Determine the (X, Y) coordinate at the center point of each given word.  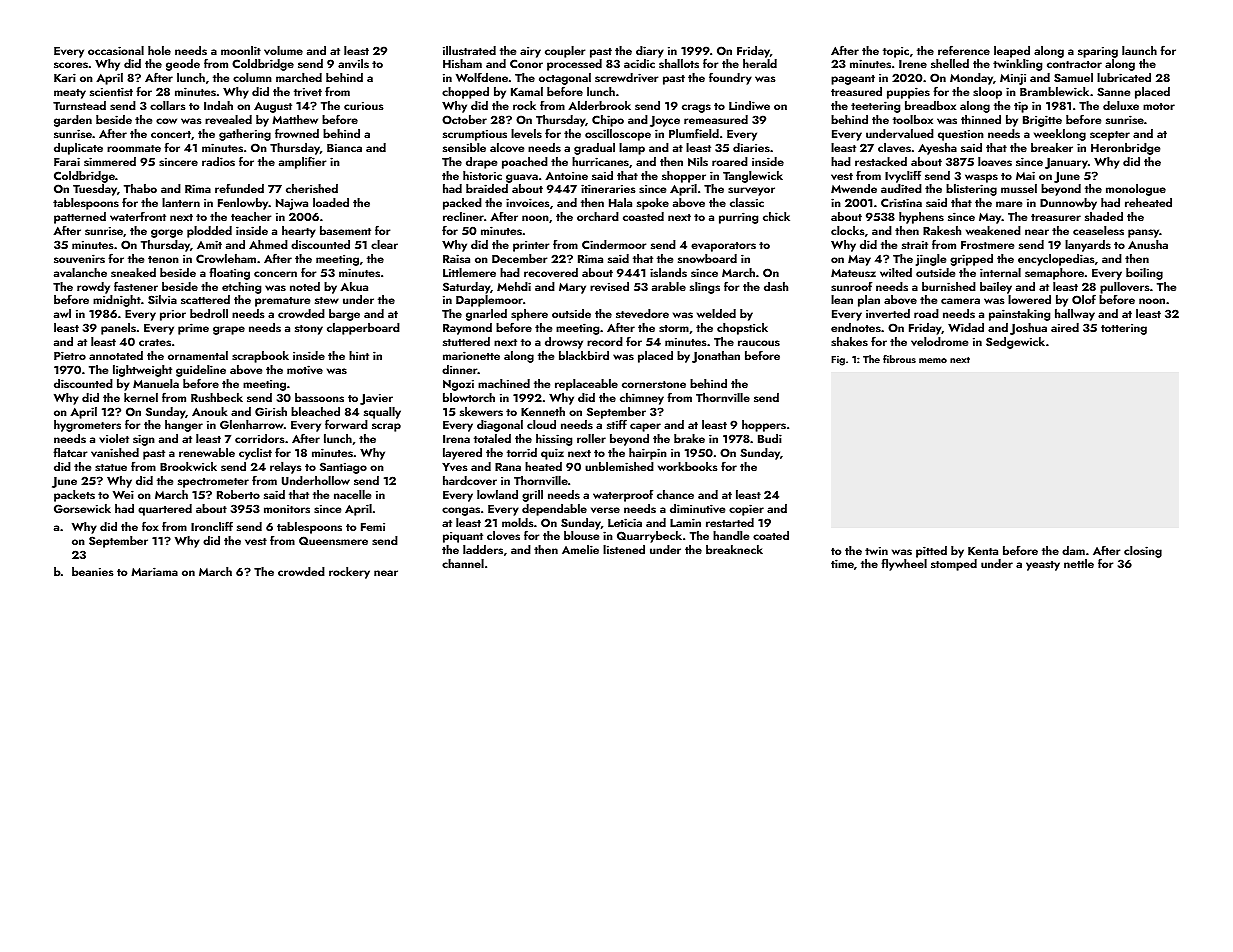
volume (283, 50)
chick (776, 216)
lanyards (1088, 246)
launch (1139, 50)
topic (896, 52)
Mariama (154, 571)
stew (327, 300)
